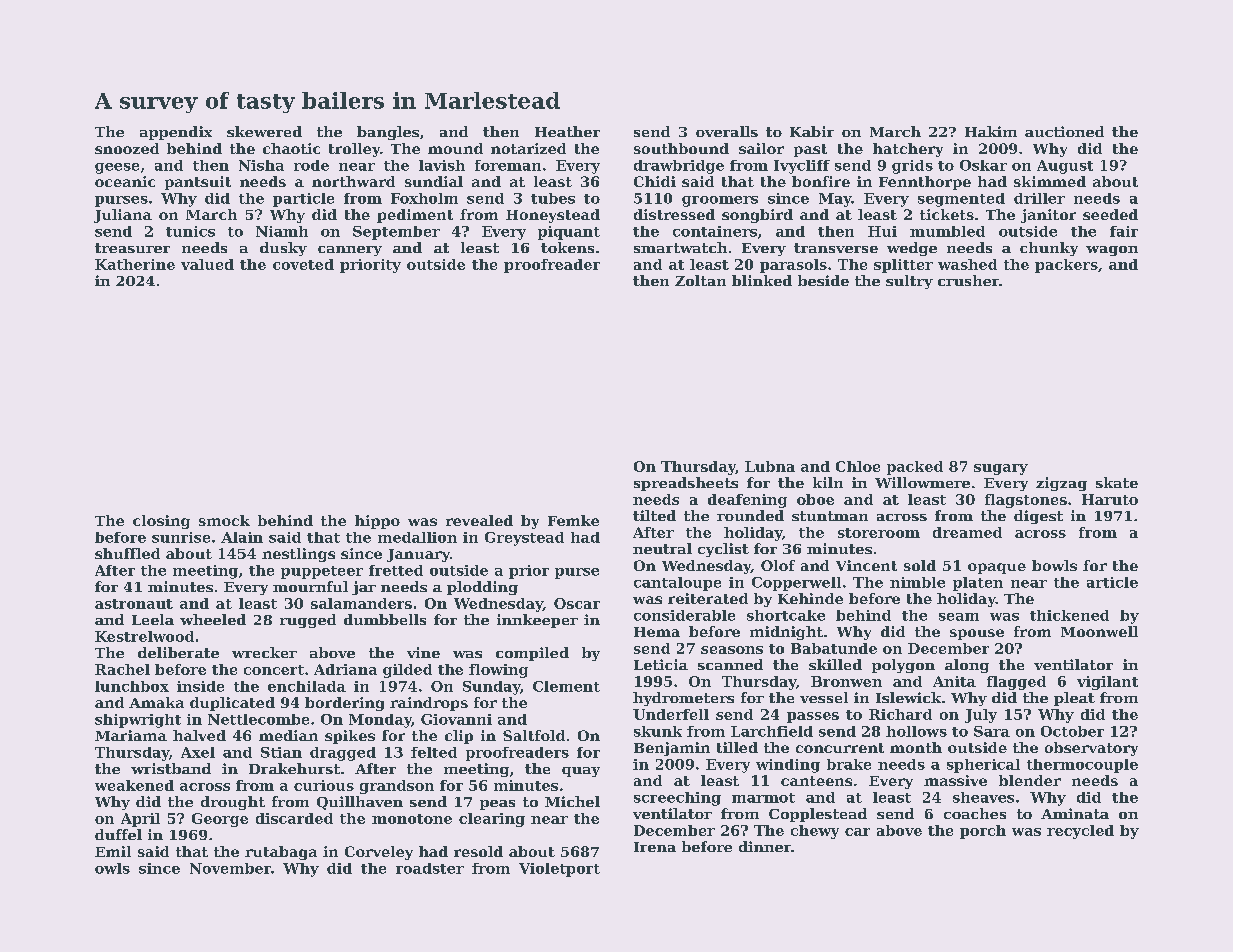 The width and height of the page is (1233, 952). I want to click on auctioned, so click(1064, 131).
